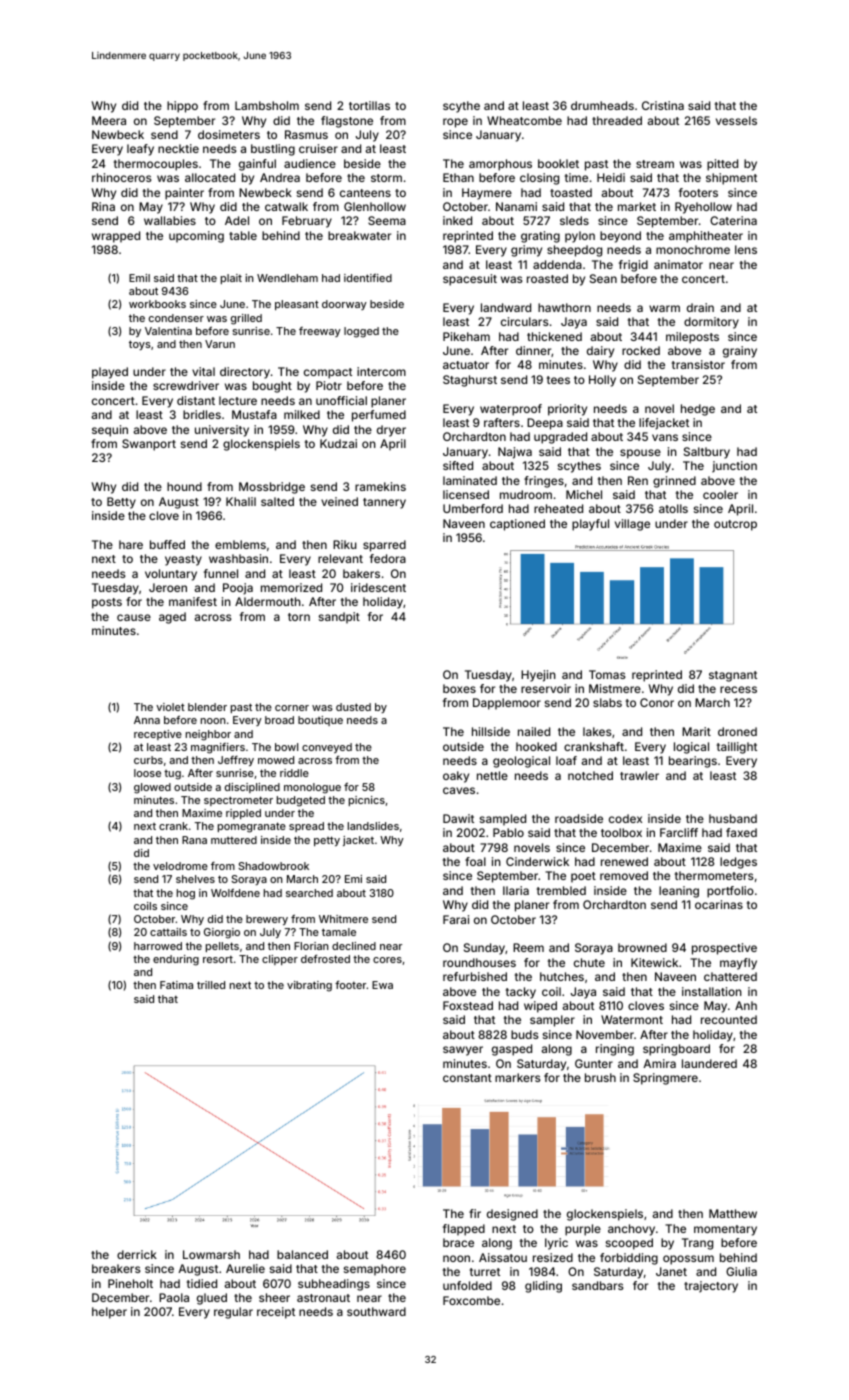 Image resolution: width=849 pixels, height=1400 pixels. What do you see at coordinates (168, 932) in the screenshot?
I see `cattails` at bounding box center [168, 932].
